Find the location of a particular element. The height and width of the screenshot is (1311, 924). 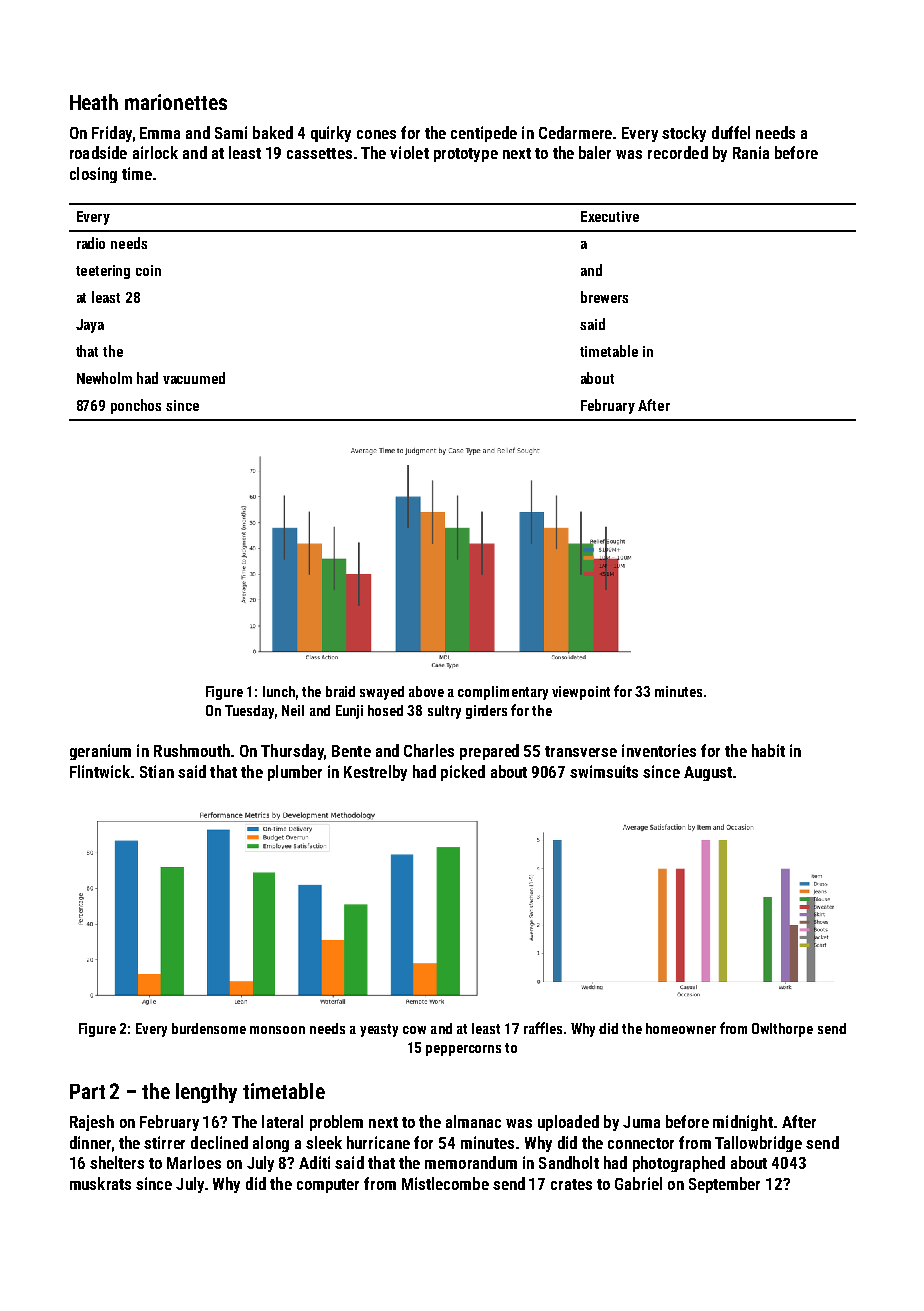

duffel is located at coordinates (731, 132).
